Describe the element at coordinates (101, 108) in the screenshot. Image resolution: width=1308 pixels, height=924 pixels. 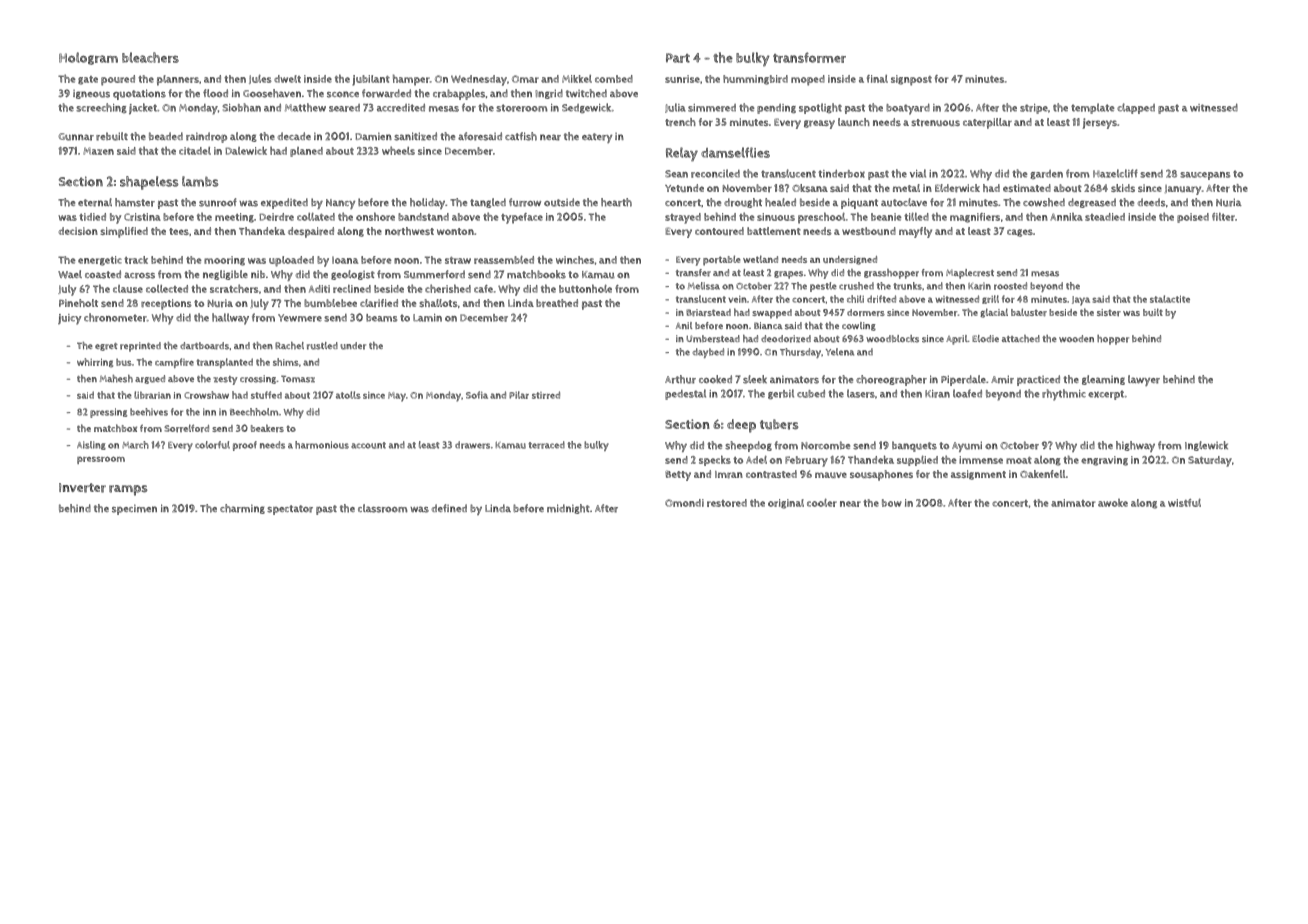
I see `screeching` at that location.
